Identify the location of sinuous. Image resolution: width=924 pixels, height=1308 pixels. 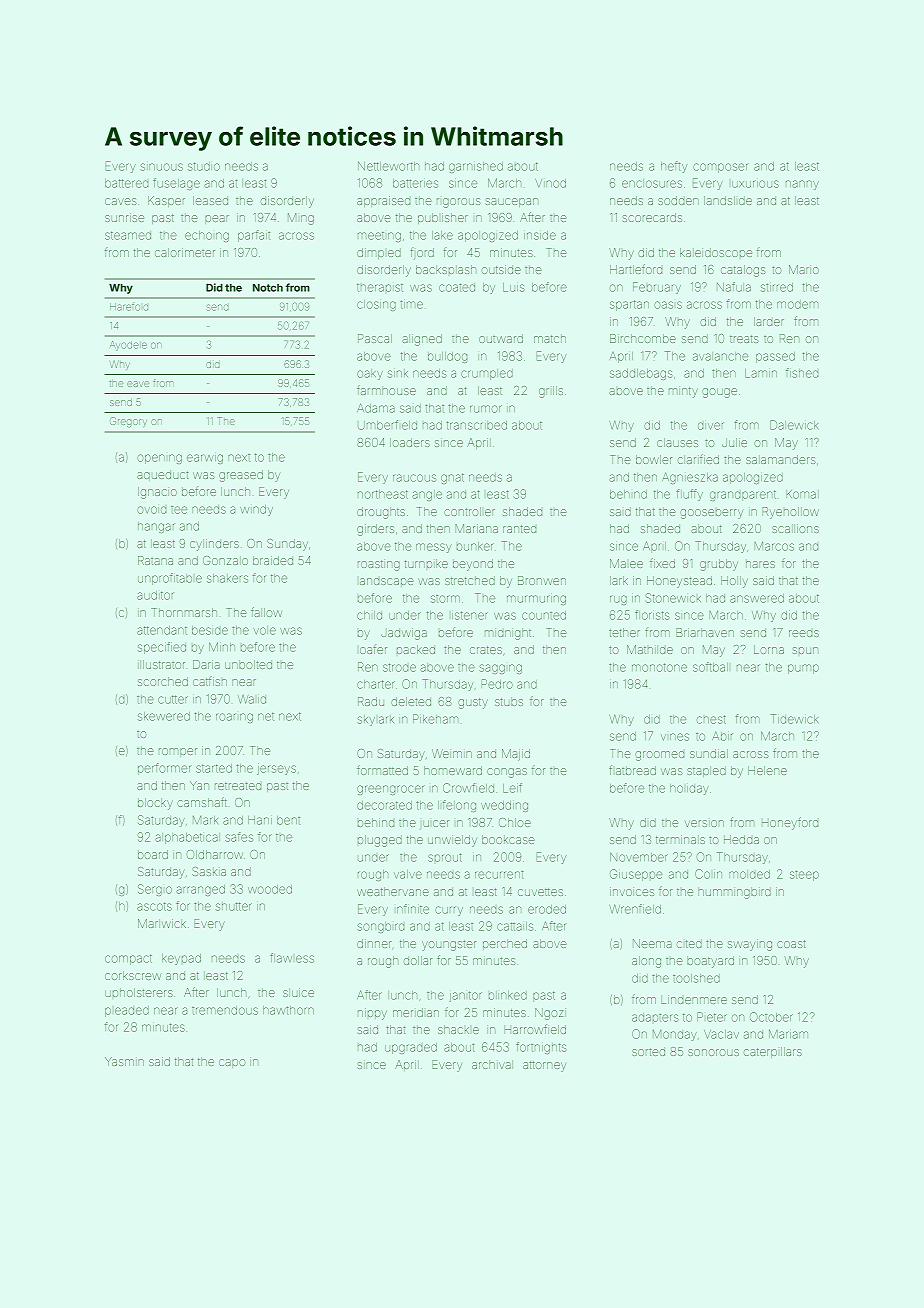
(162, 167).
